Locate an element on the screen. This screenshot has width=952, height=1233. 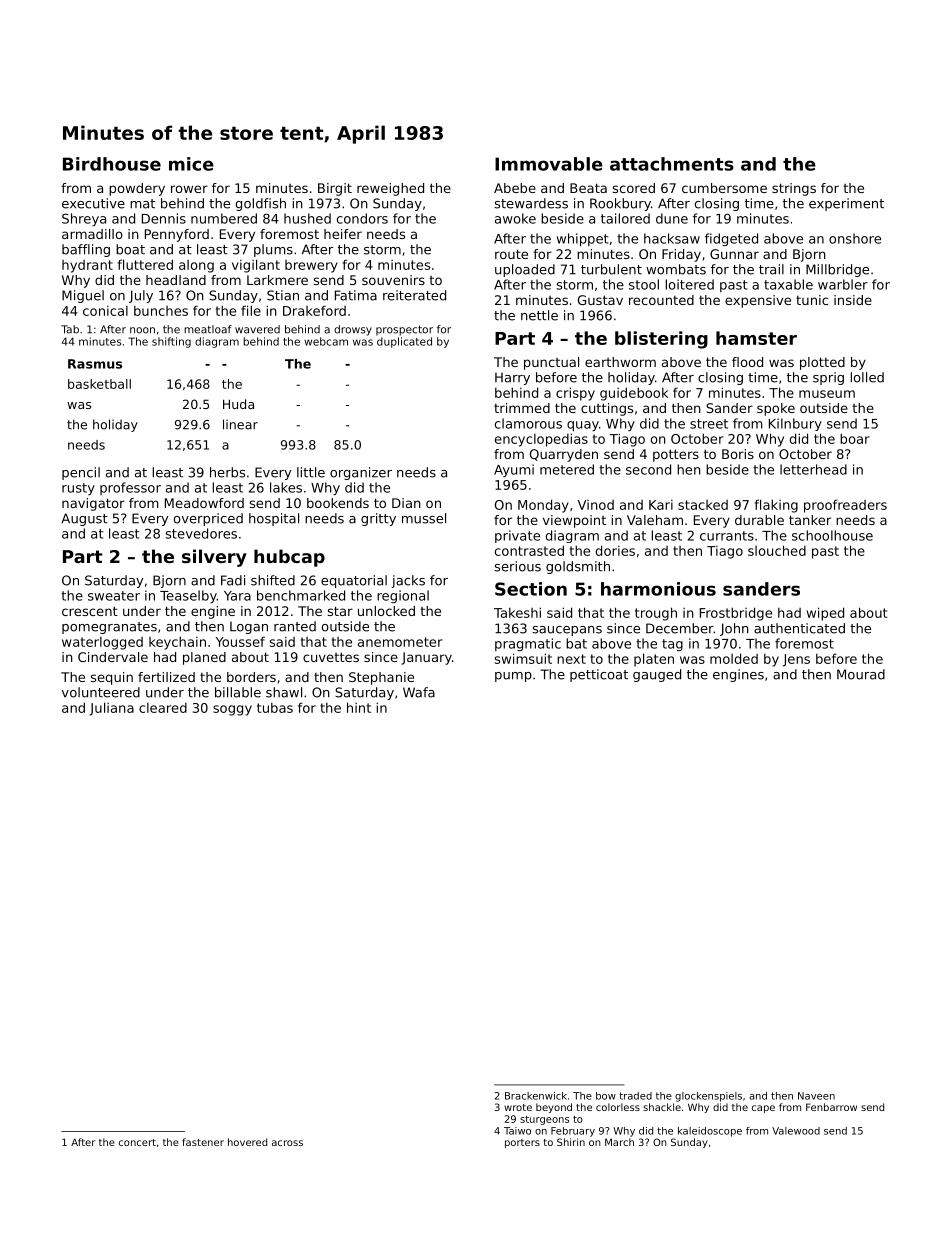
attachments is located at coordinates (672, 164).
